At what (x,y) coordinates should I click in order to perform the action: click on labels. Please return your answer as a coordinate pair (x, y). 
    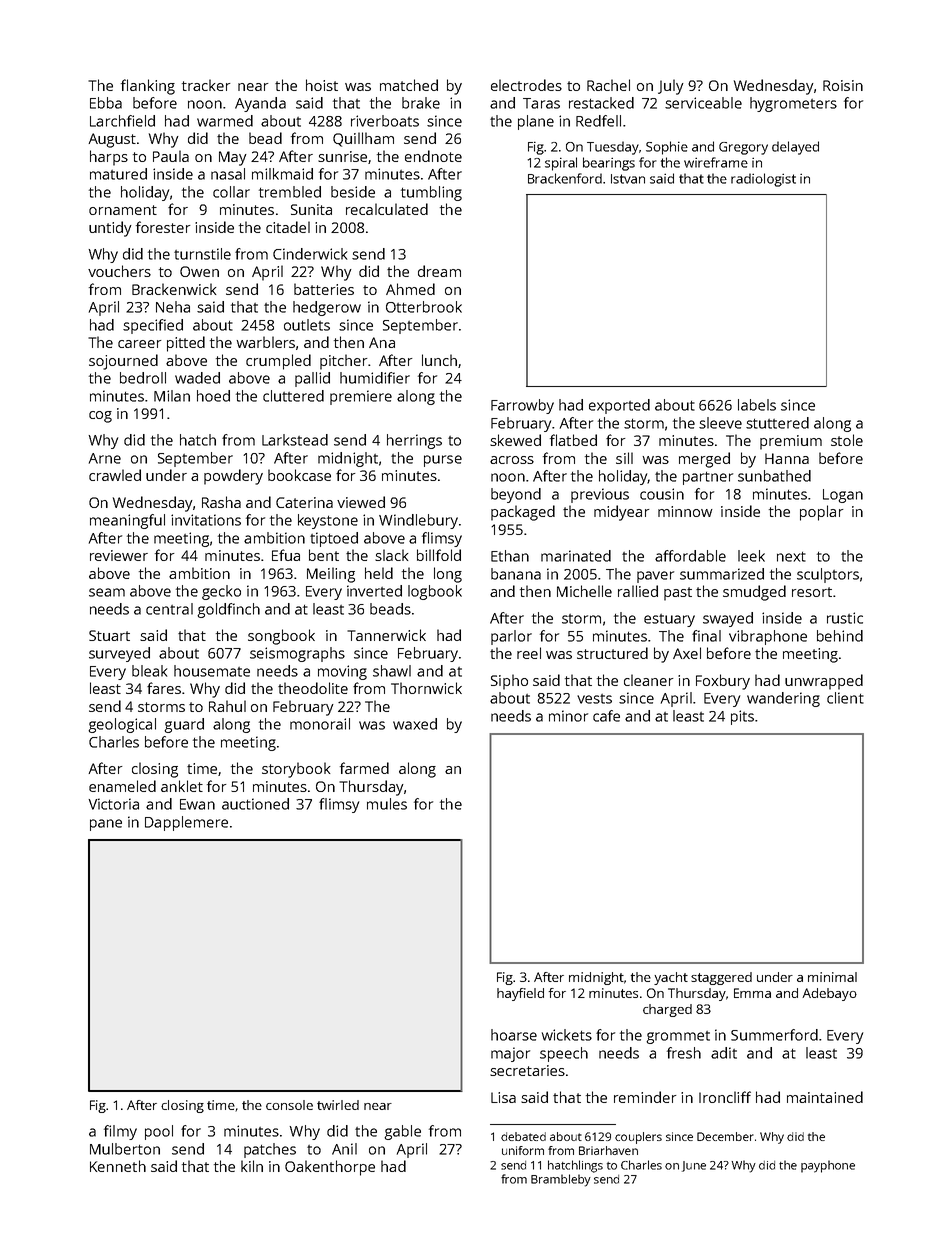
    Looking at the image, I should click on (757, 405).
